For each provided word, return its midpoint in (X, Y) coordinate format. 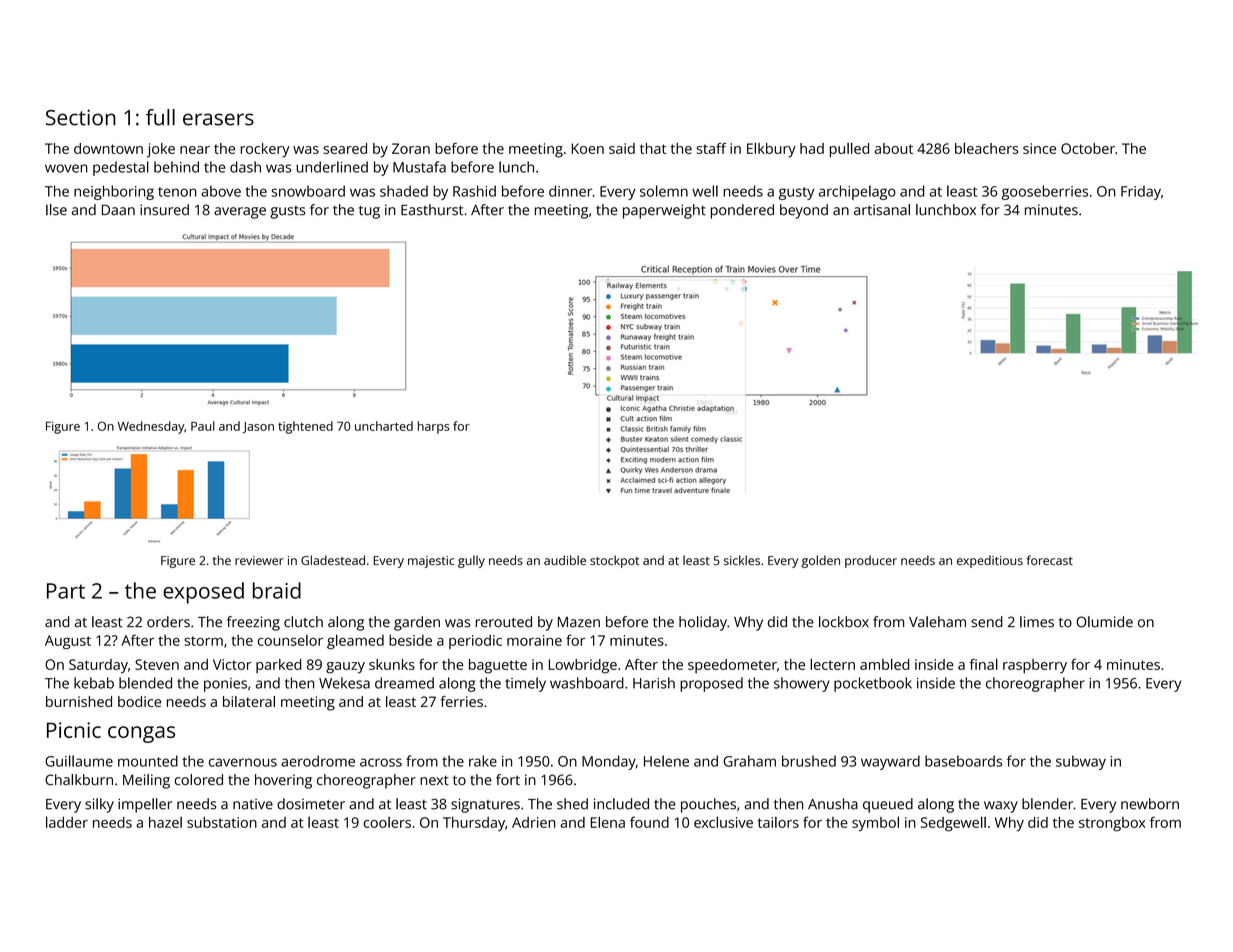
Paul (203, 426)
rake (483, 761)
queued (888, 805)
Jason (258, 427)
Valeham (937, 622)
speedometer (732, 666)
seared (345, 148)
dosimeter (311, 804)
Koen (588, 148)
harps (433, 427)
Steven (157, 664)
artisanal (882, 210)
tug (369, 212)
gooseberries (1045, 192)
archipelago (857, 192)
